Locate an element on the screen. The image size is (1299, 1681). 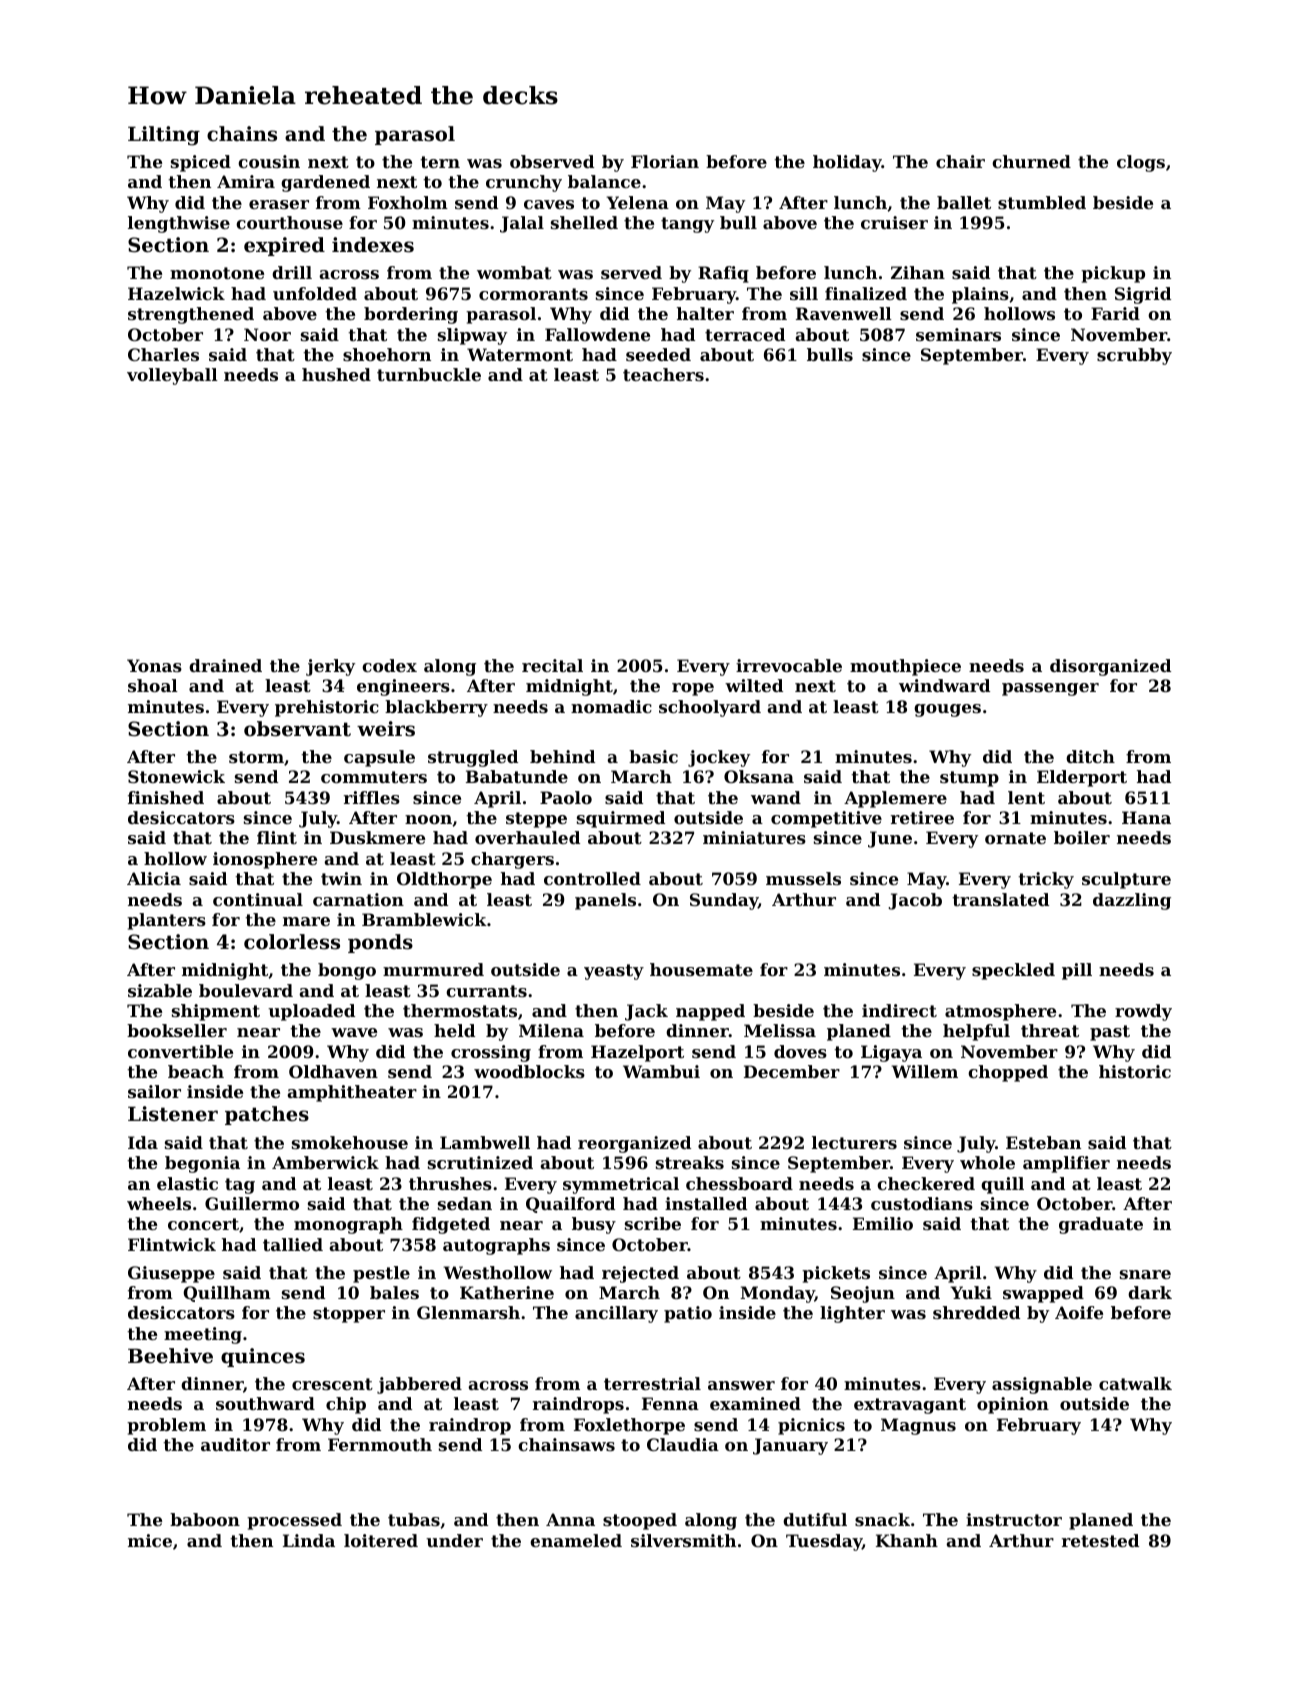
stump is located at coordinates (969, 779).
